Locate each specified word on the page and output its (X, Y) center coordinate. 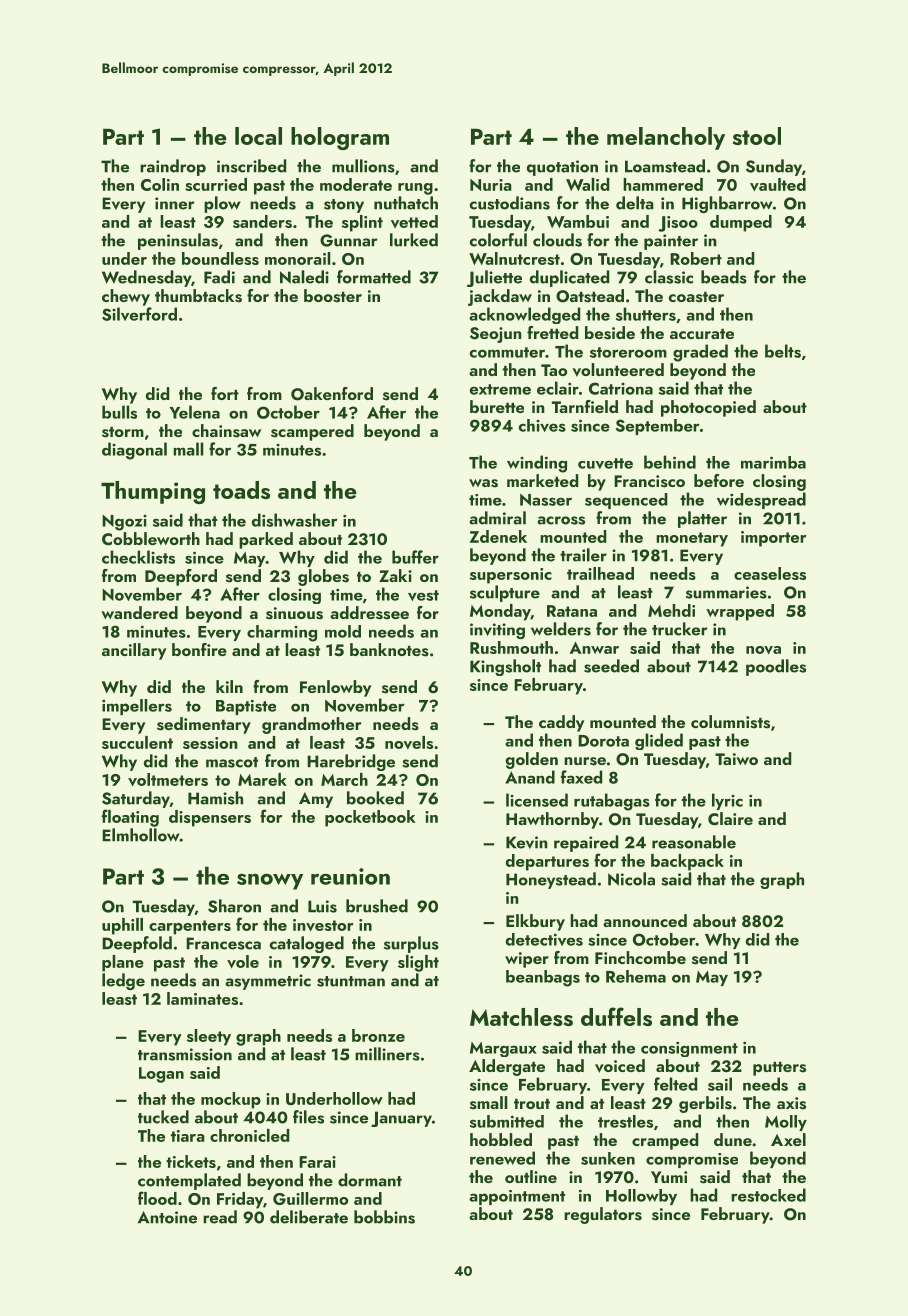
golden (532, 760)
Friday (240, 1200)
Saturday (136, 799)
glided (659, 741)
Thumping (153, 492)
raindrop (173, 167)
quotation (562, 168)
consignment (689, 1049)
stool (757, 136)
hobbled (501, 1139)
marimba (773, 462)
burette (497, 406)
